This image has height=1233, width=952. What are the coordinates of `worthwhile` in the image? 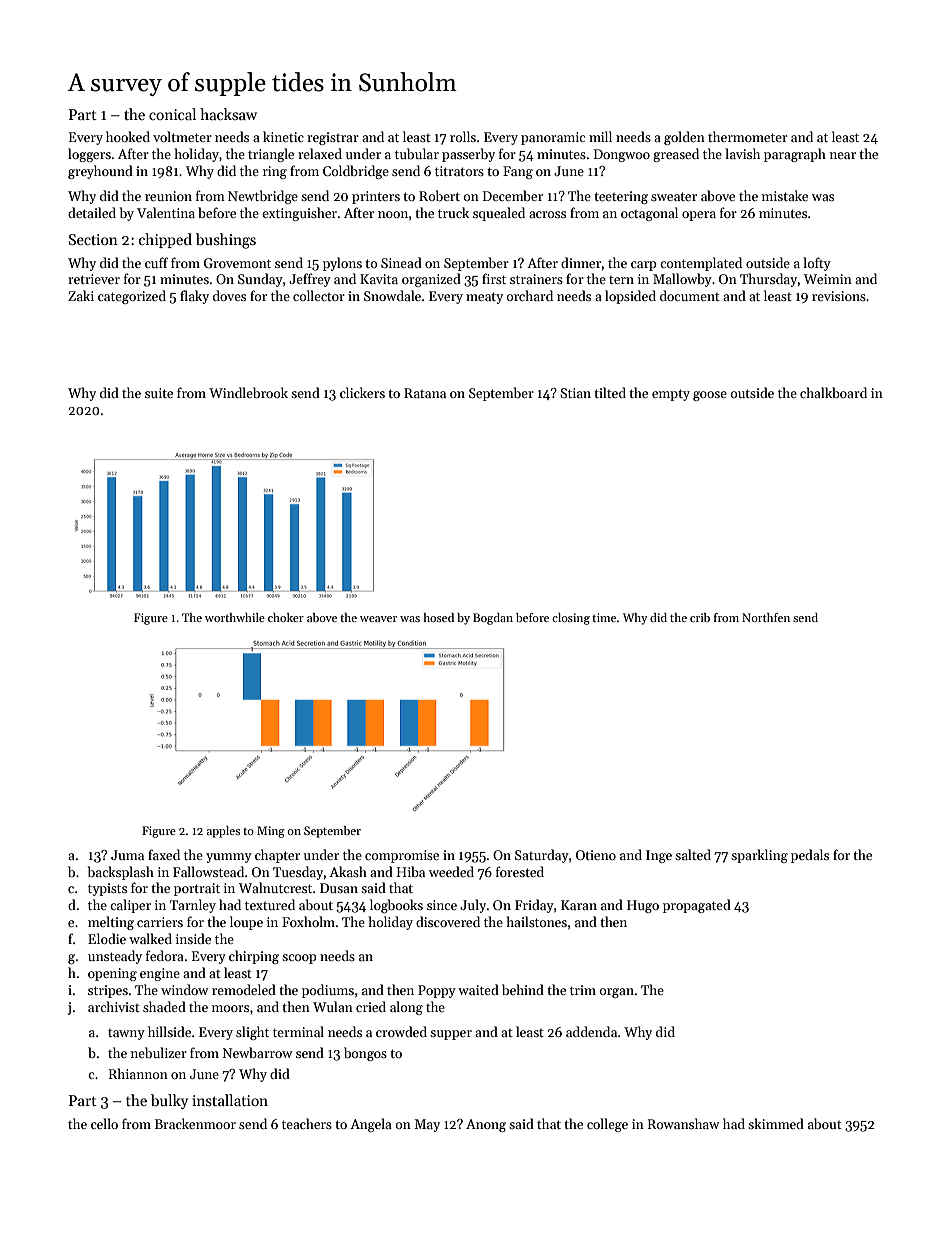 It's located at (235, 617).
